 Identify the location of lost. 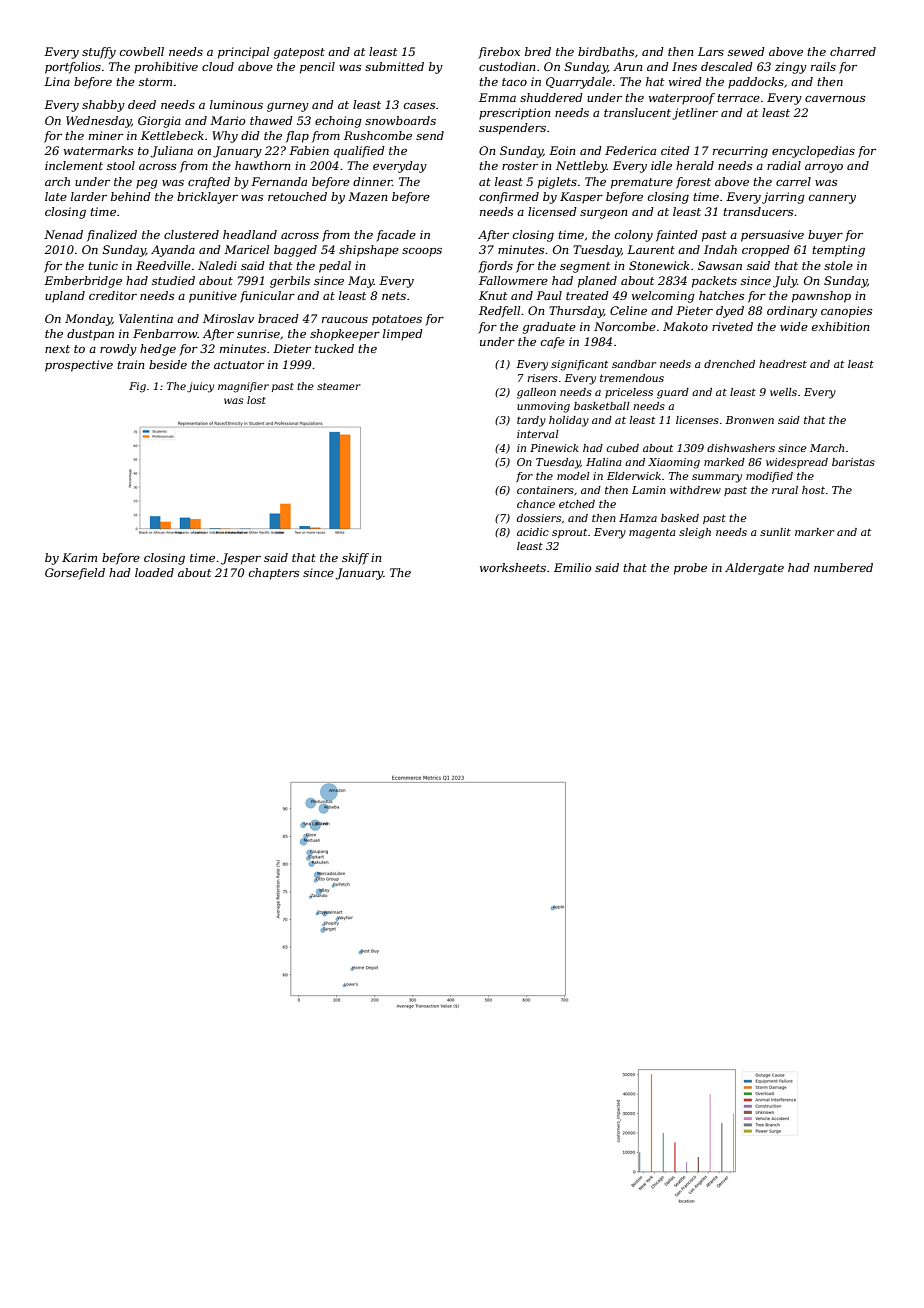
(256, 400).
